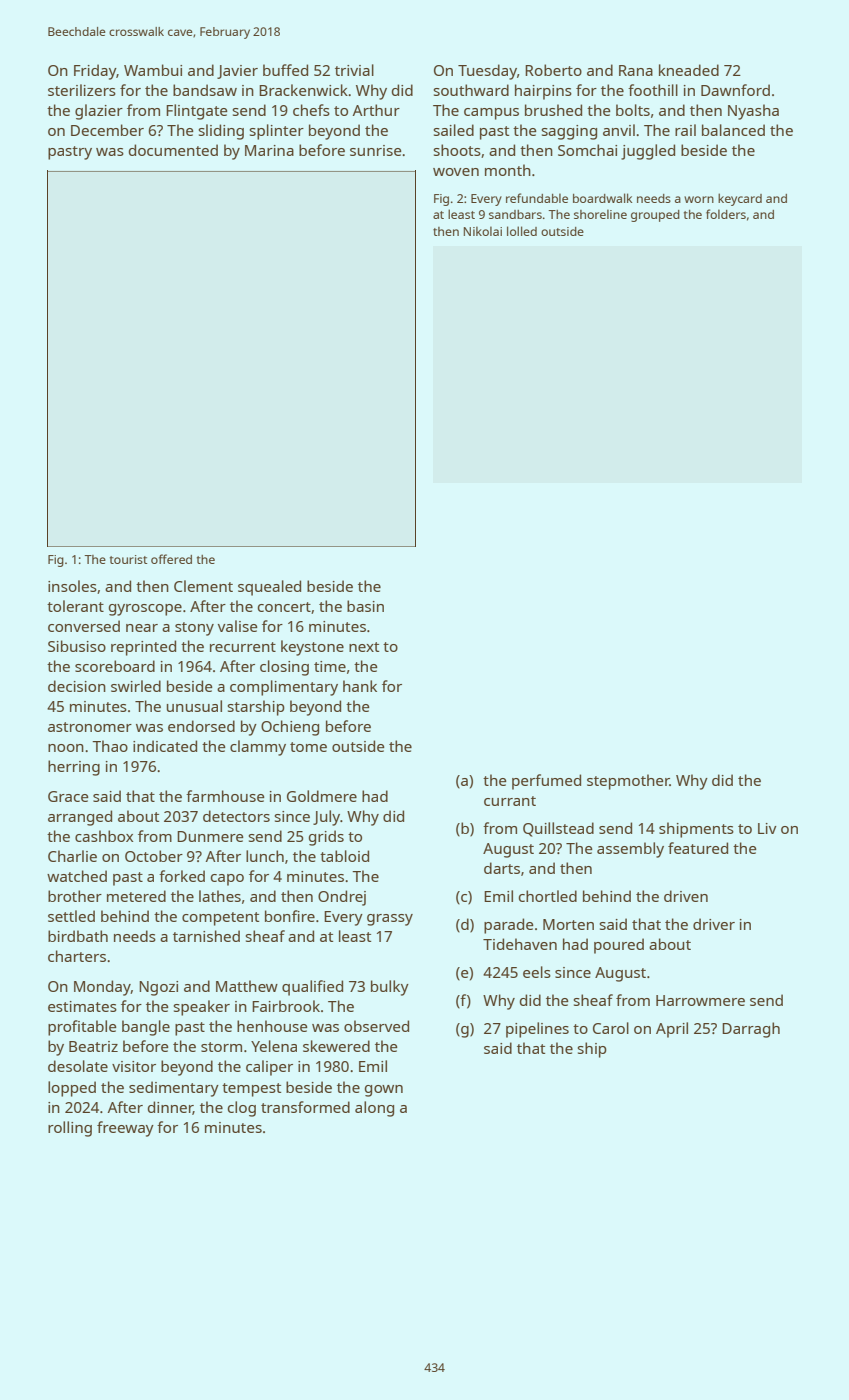 Image resolution: width=849 pixels, height=1400 pixels. What do you see at coordinates (628, 782) in the document?
I see `stepmother` at bounding box center [628, 782].
